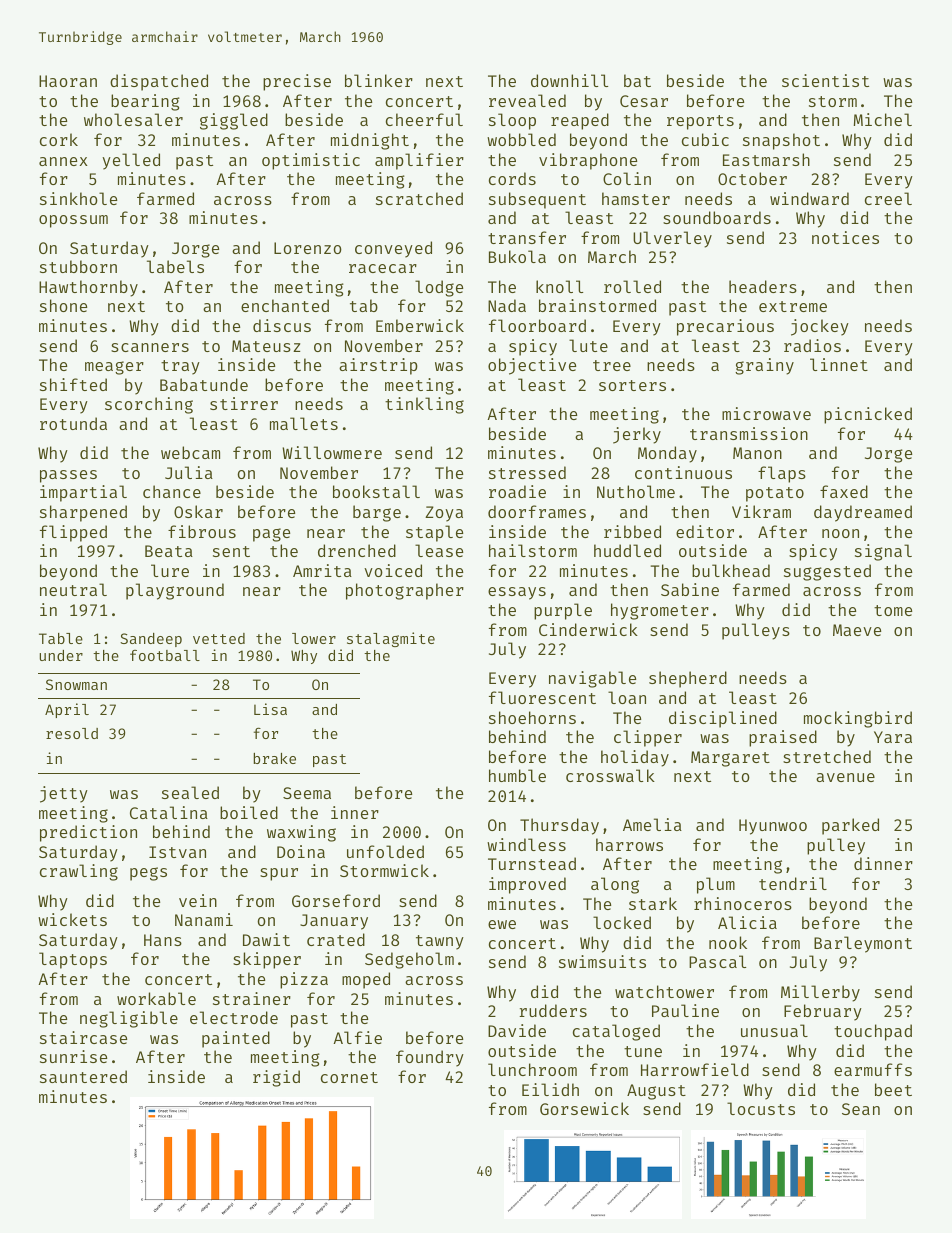 This screenshot has height=1233, width=952. I want to click on rigid, so click(276, 1078).
